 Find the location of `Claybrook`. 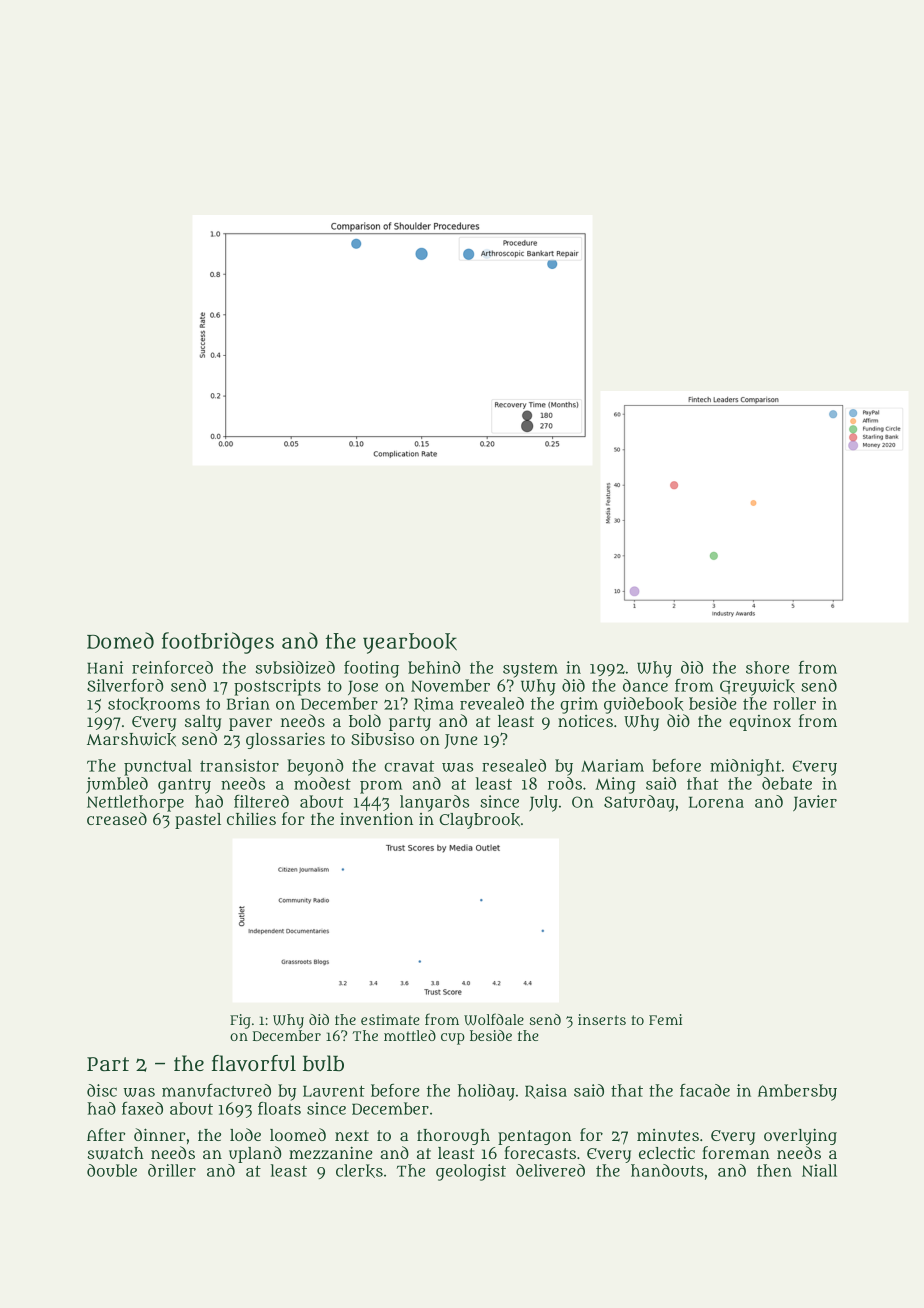

Claybrook is located at coordinates (479, 821).
